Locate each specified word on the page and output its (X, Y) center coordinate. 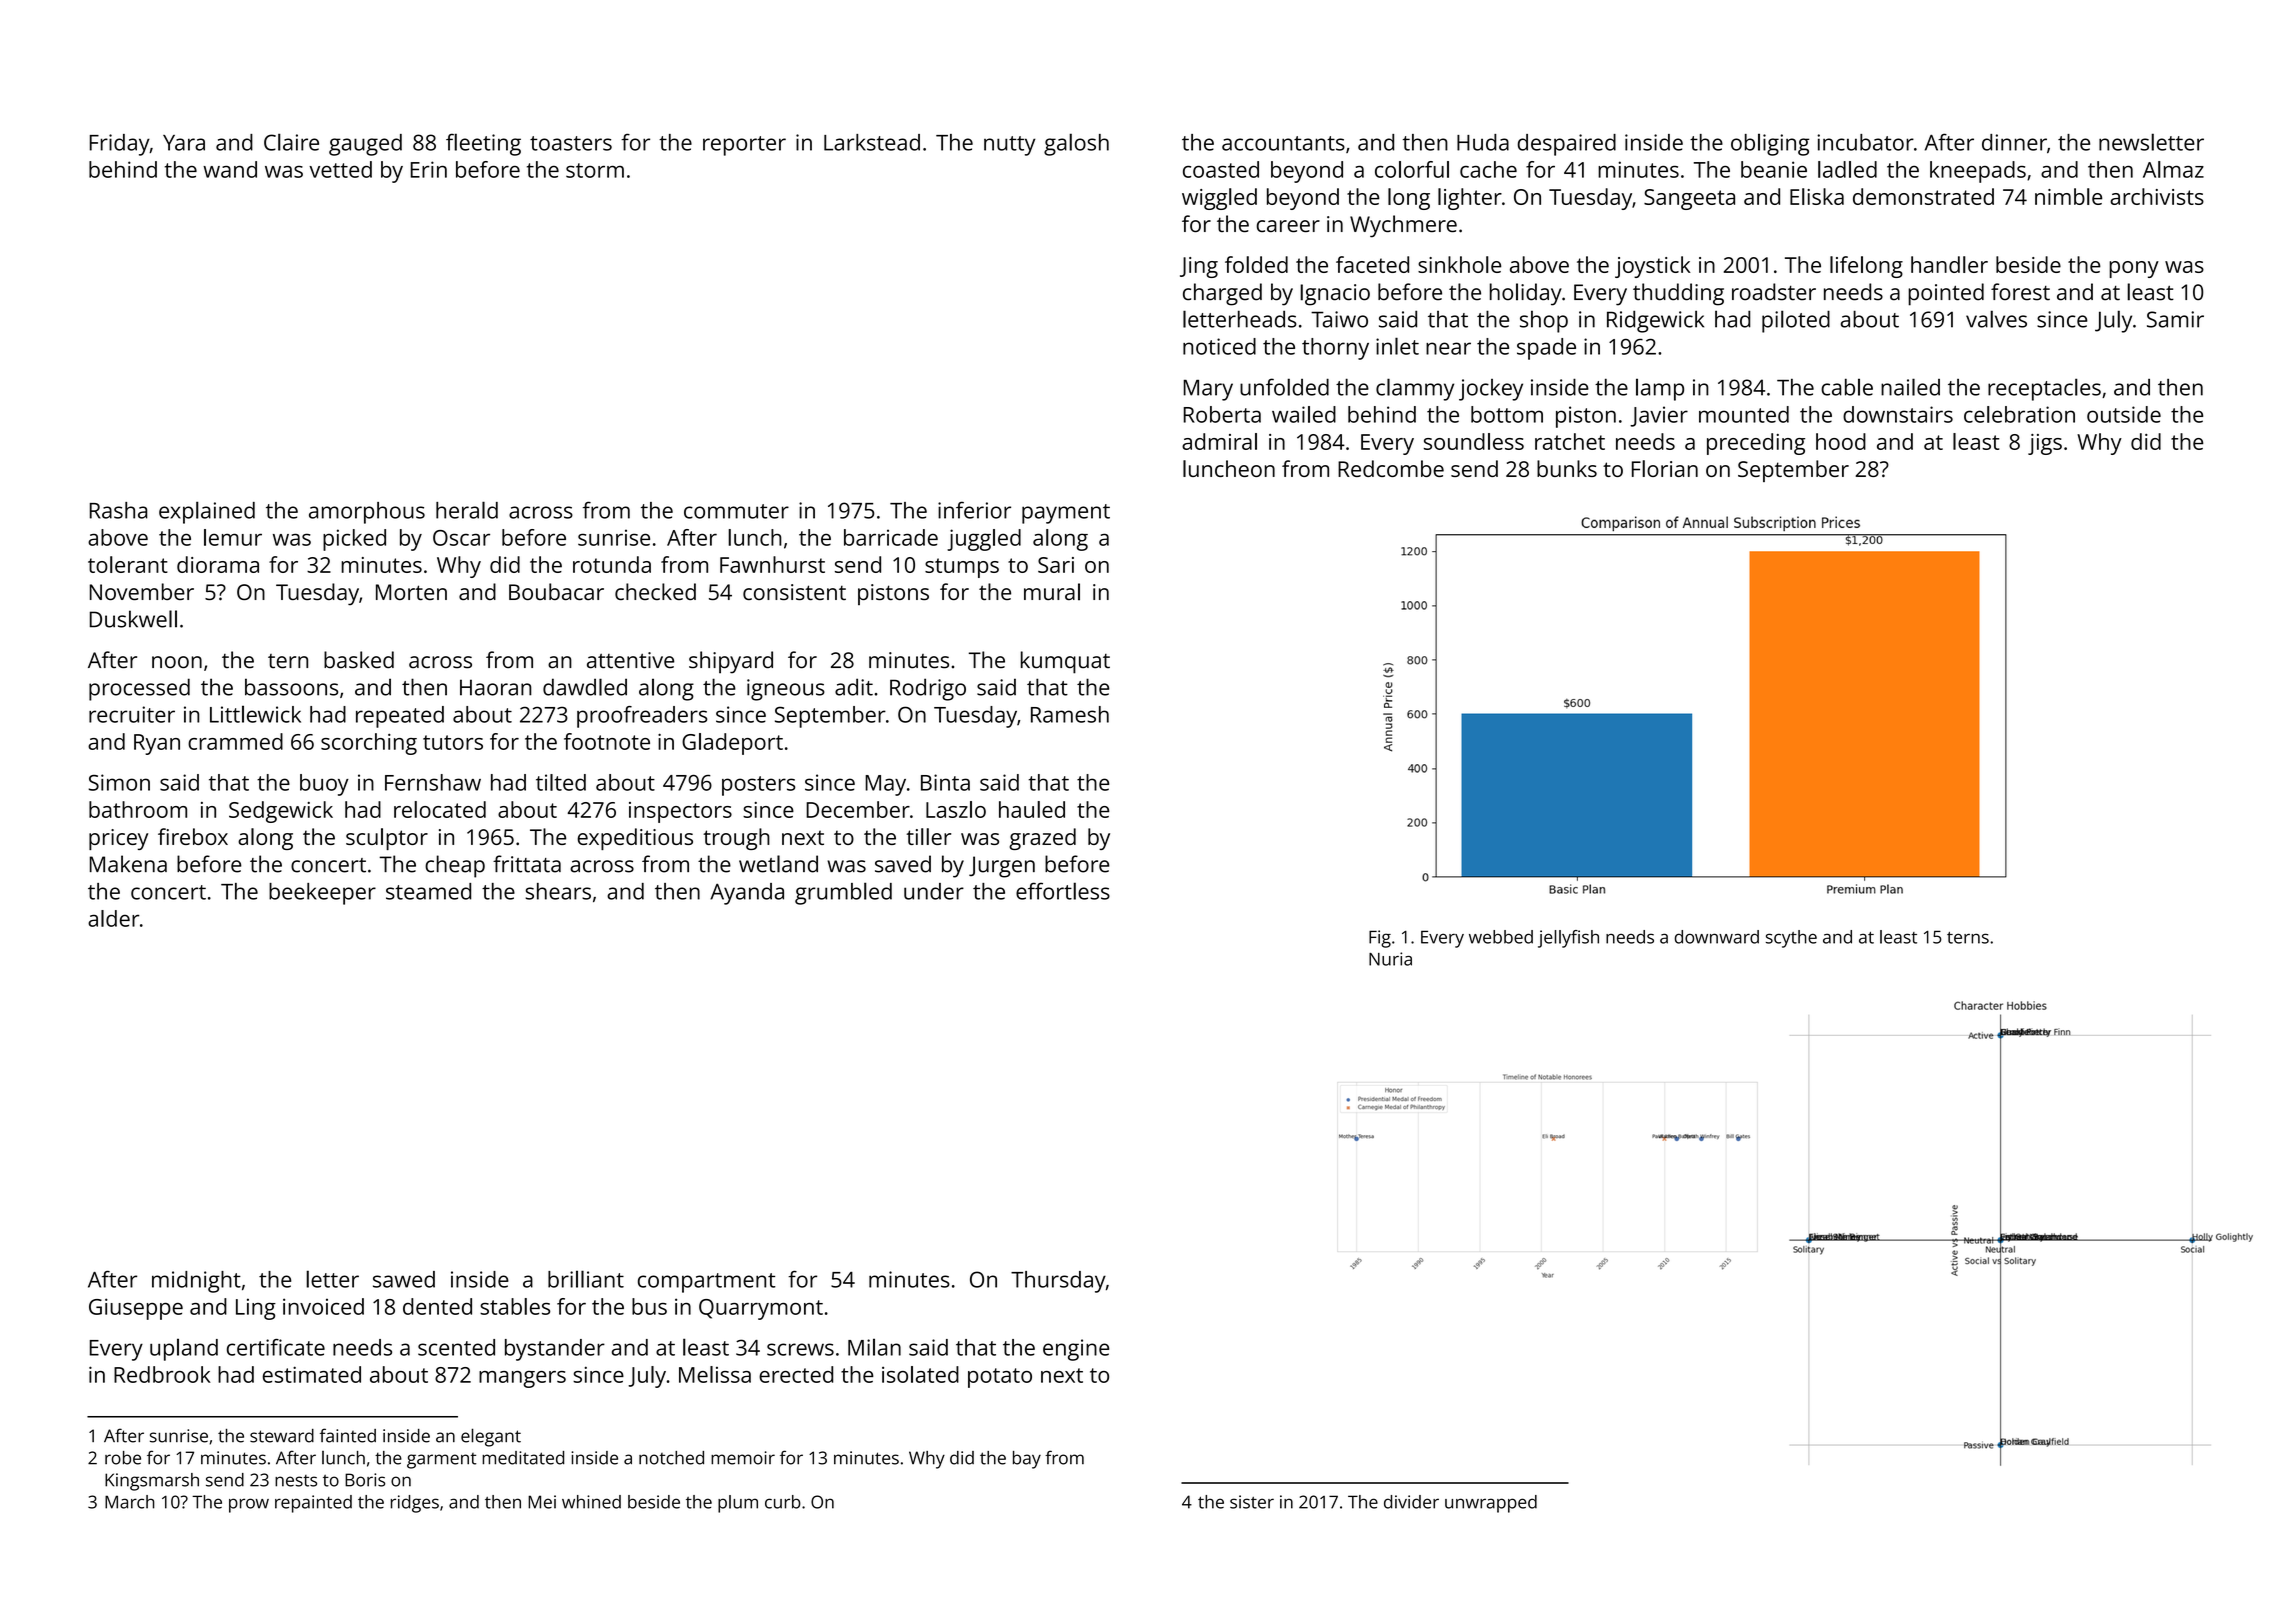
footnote (607, 741)
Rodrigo (928, 689)
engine (1076, 1350)
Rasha (119, 510)
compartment (707, 1283)
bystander (555, 1350)
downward (1717, 937)
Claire (291, 142)
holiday (1526, 294)
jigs (2045, 444)
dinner (2014, 142)
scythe (1791, 939)
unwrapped (1491, 1504)
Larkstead (872, 142)
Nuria (1390, 959)
